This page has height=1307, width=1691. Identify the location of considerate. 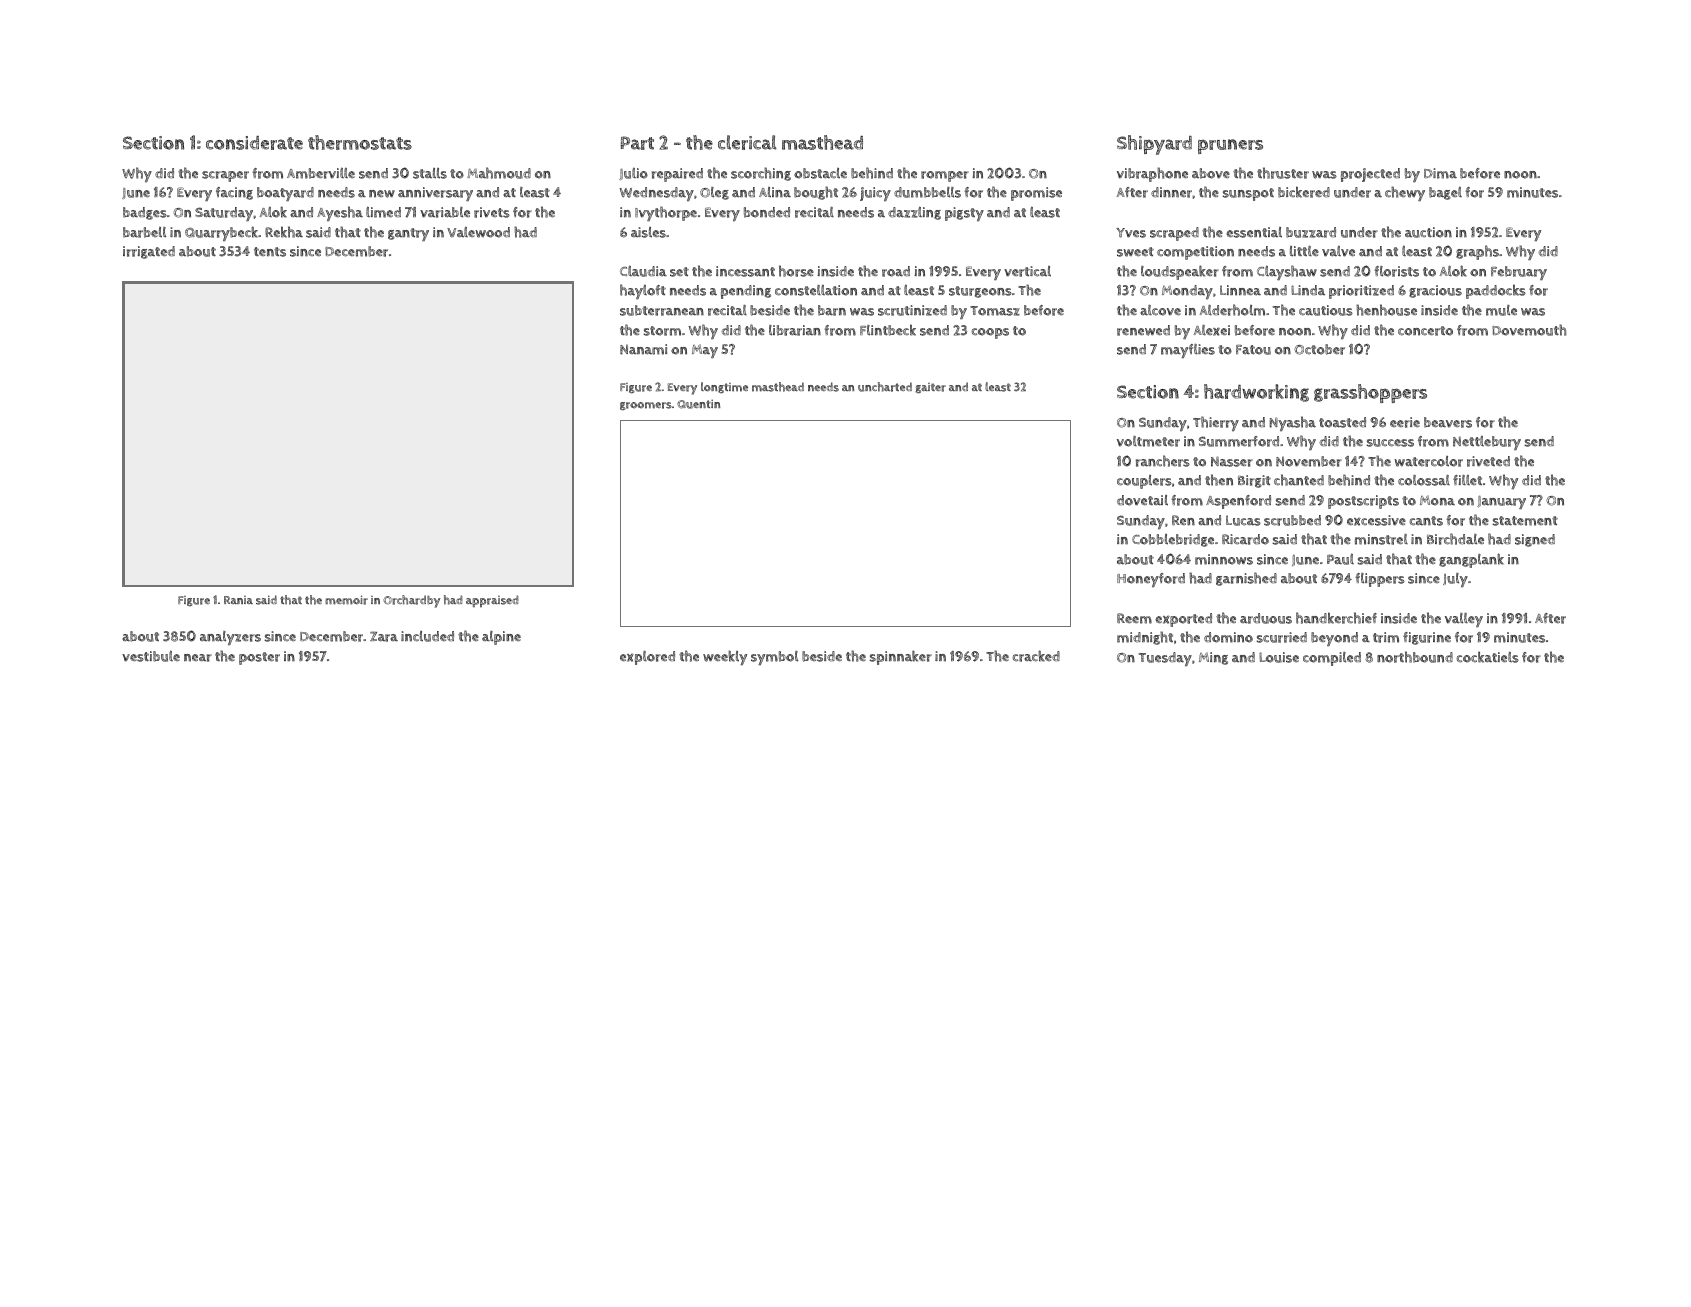
(254, 143).
